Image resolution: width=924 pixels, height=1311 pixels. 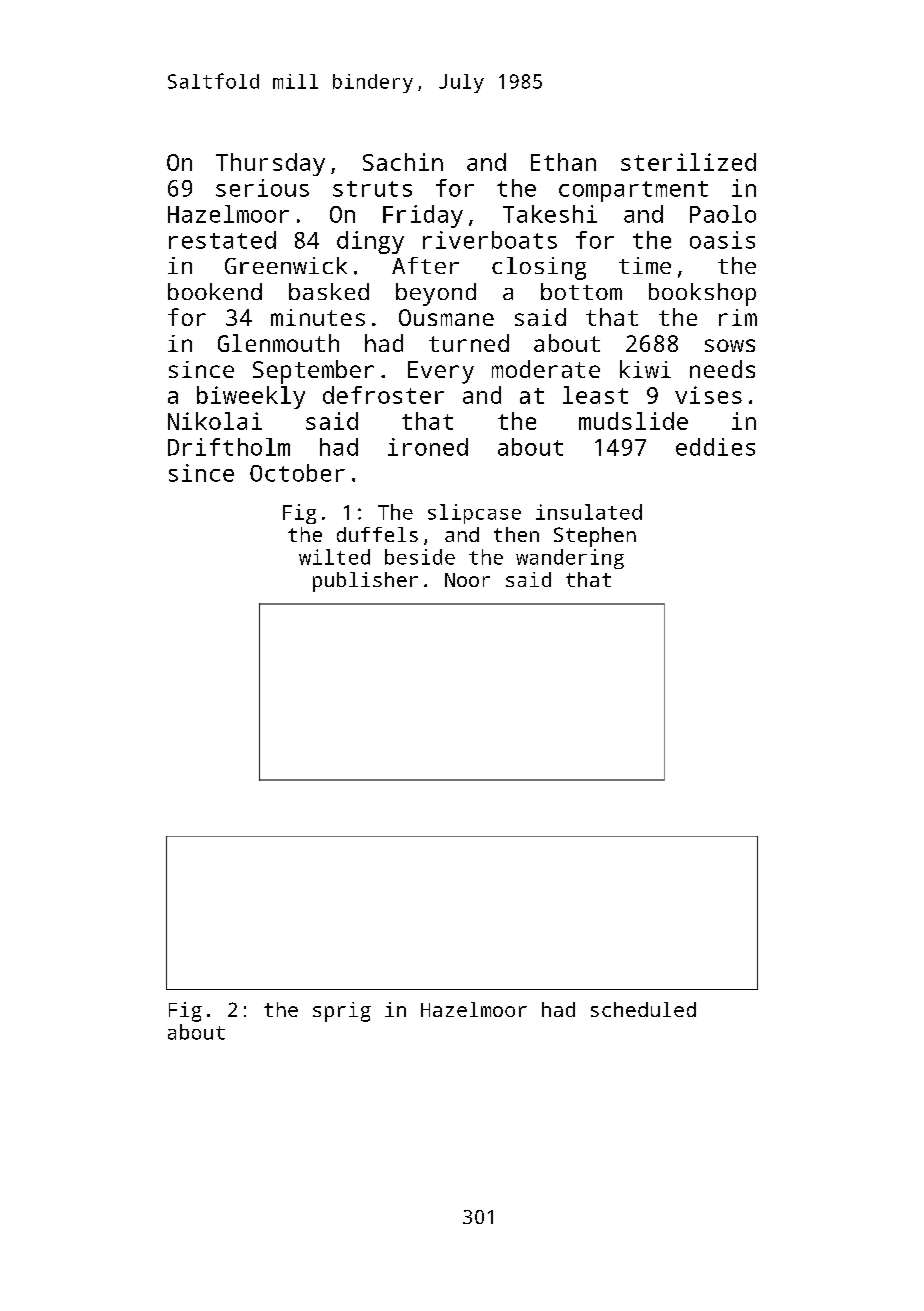 What do you see at coordinates (570, 559) in the screenshot?
I see `wandering` at bounding box center [570, 559].
